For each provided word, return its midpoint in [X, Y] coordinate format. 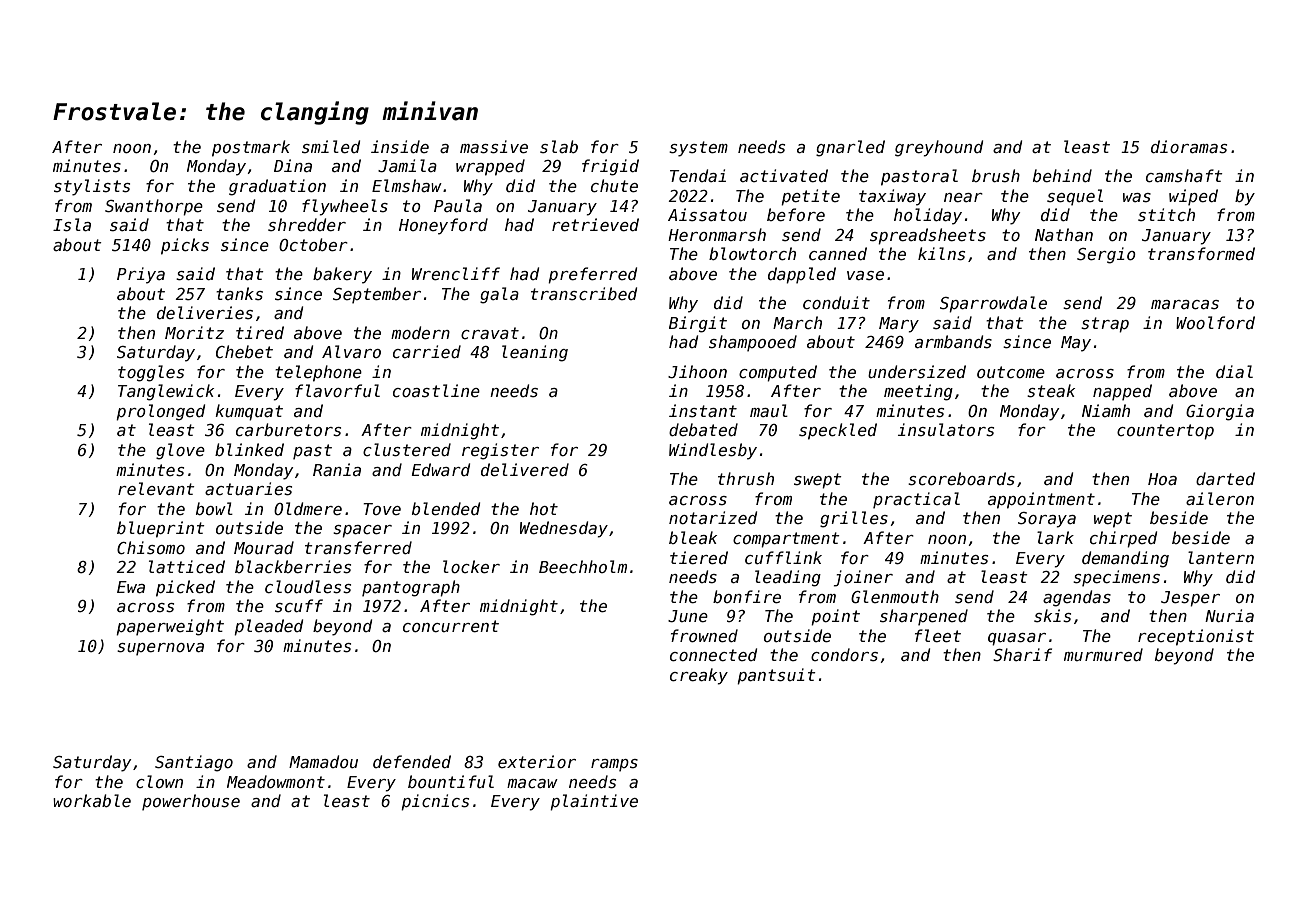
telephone [318, 373]
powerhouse [191, 802]
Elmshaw [407, 185]
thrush [746, 479]
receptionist [1196, 637]
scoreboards [961, 479]
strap [1105, 325]
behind [1062, 175]
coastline [436, 390]
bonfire [747, 596]
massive [494, 147]
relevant [156, 488]
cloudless [308, 587]
